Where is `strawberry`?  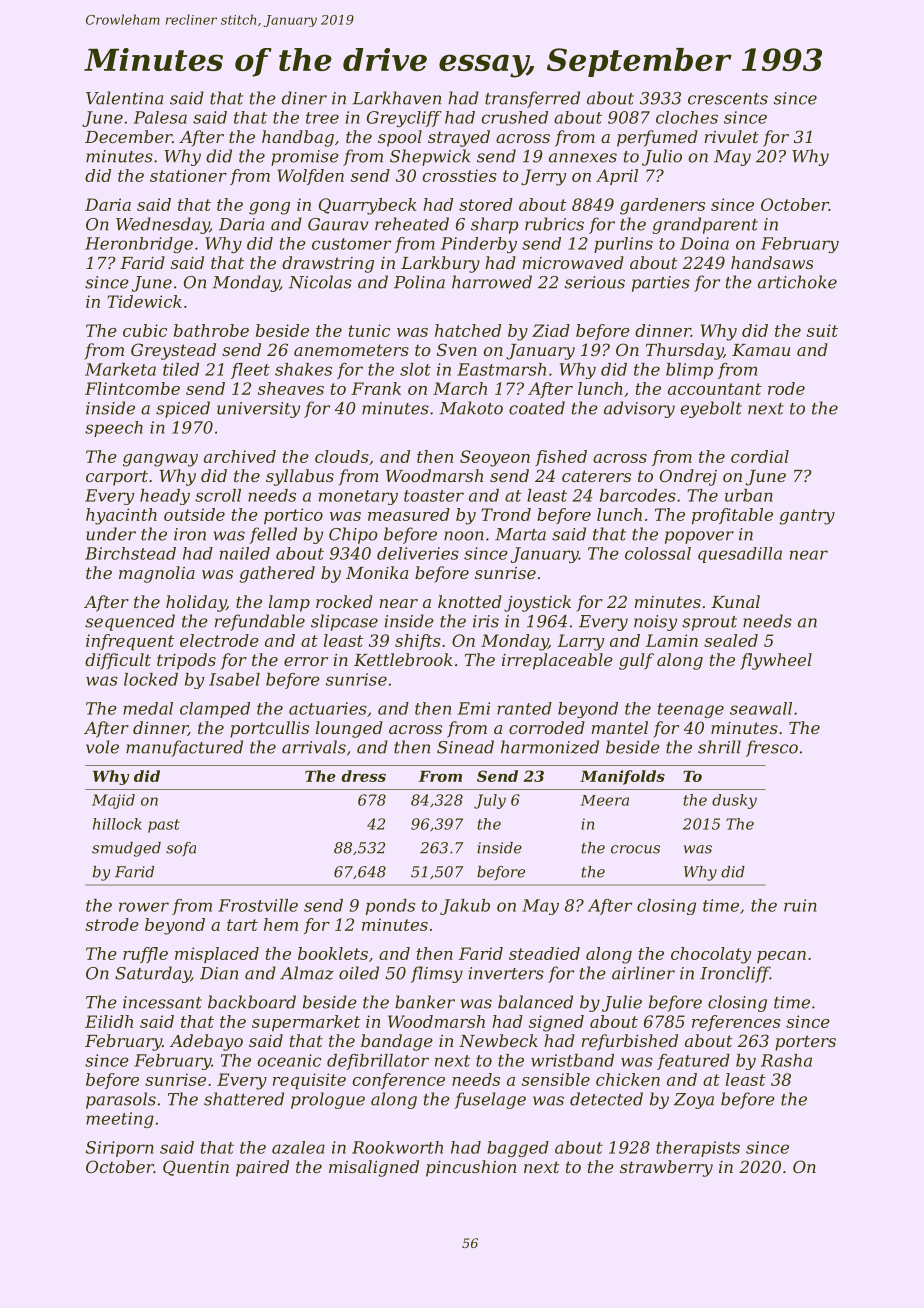
strawberry is located at coordinates (666, 1168).
